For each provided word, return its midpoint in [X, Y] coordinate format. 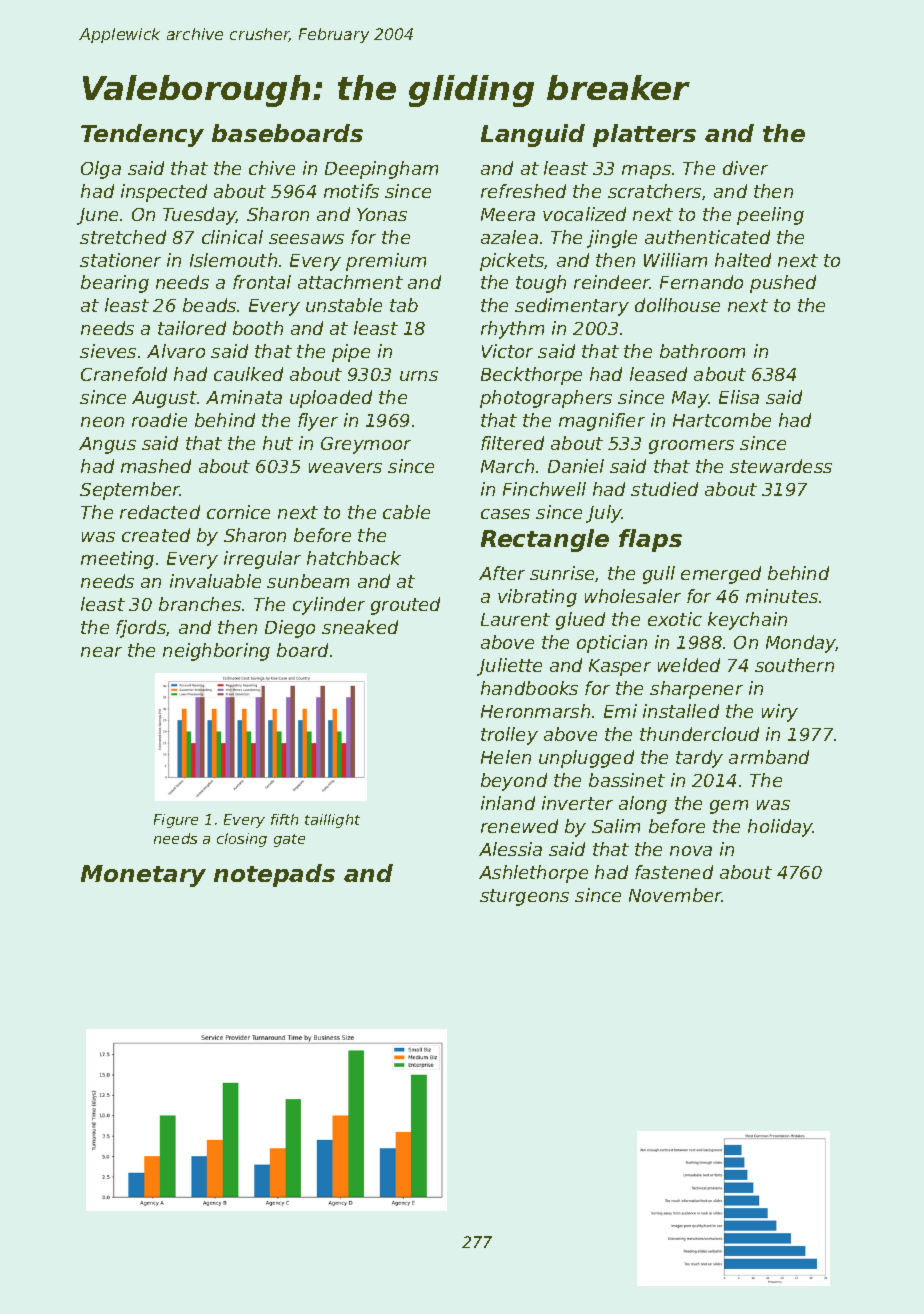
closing [242, 840]
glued [580, 621]
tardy [699, 759]
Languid [533, 135]
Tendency [142, 135]
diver [745, 168]
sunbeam [308, 581]
